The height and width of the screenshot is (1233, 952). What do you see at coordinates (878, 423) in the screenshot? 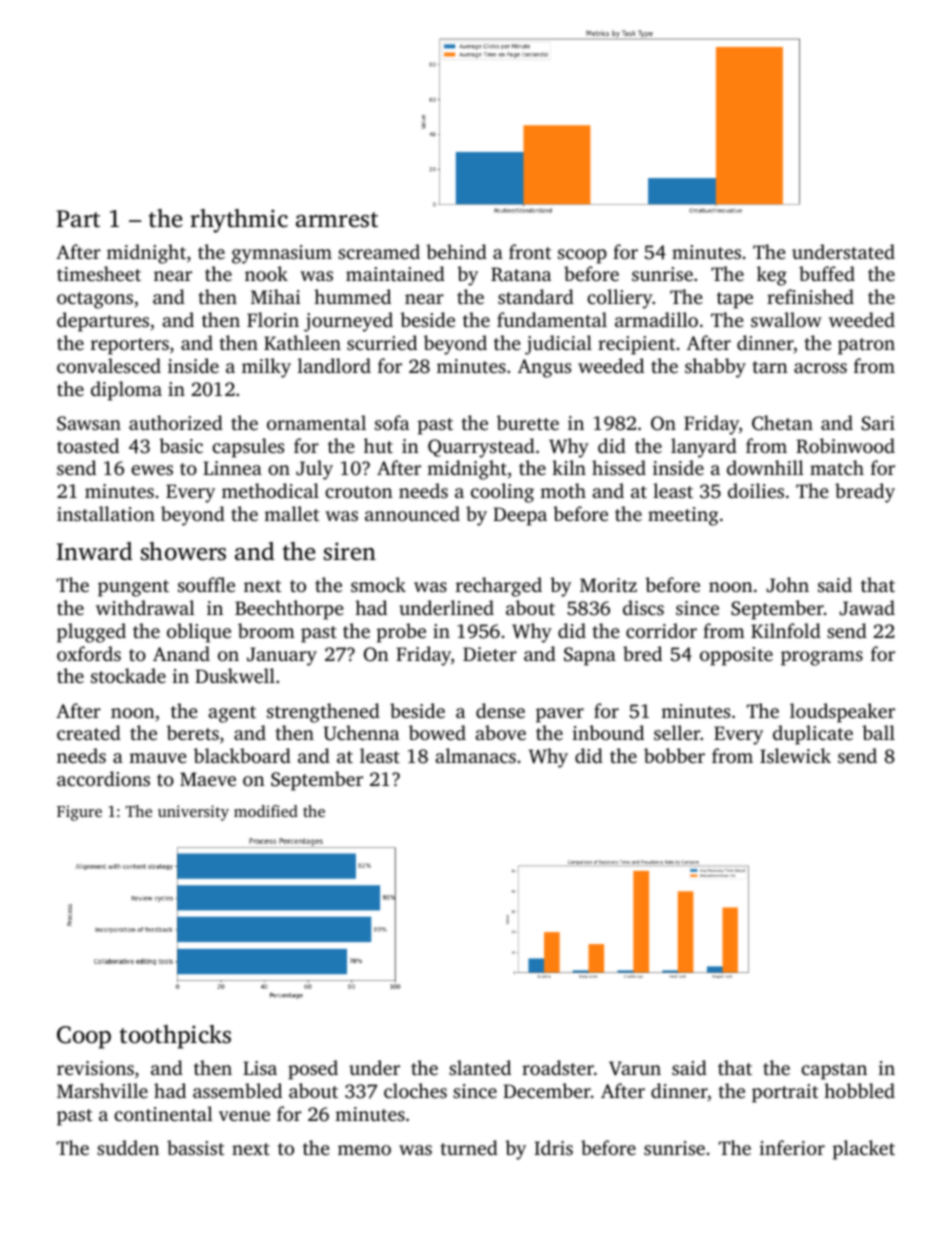
I see `Sari` at bounding box center [878, 423].
